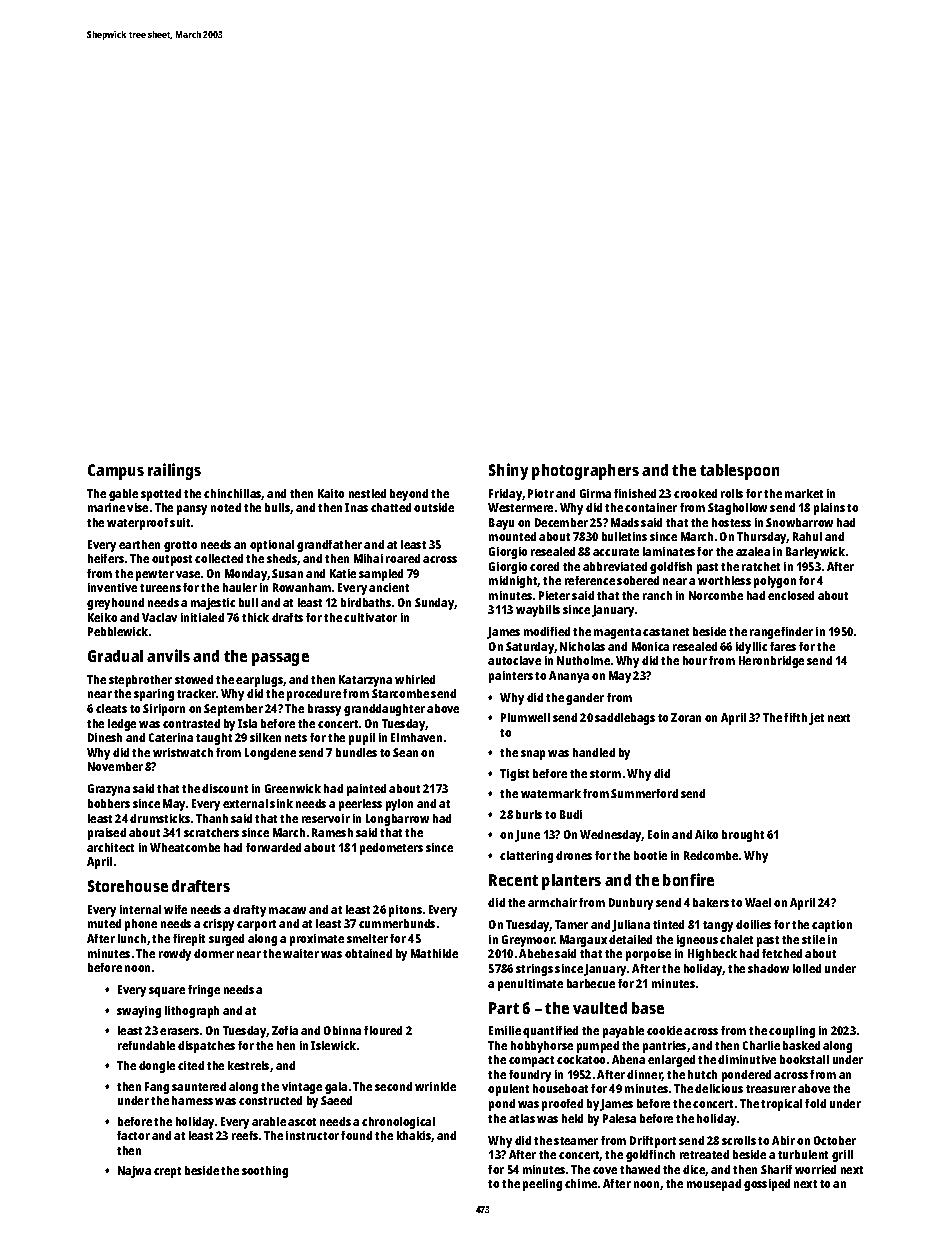 The width and height of the screenshot is (952, 1233). What do you see at coordinates (739, 472) in the screenshot?
I see `tablespoon` at bounding box center [739, 472].
